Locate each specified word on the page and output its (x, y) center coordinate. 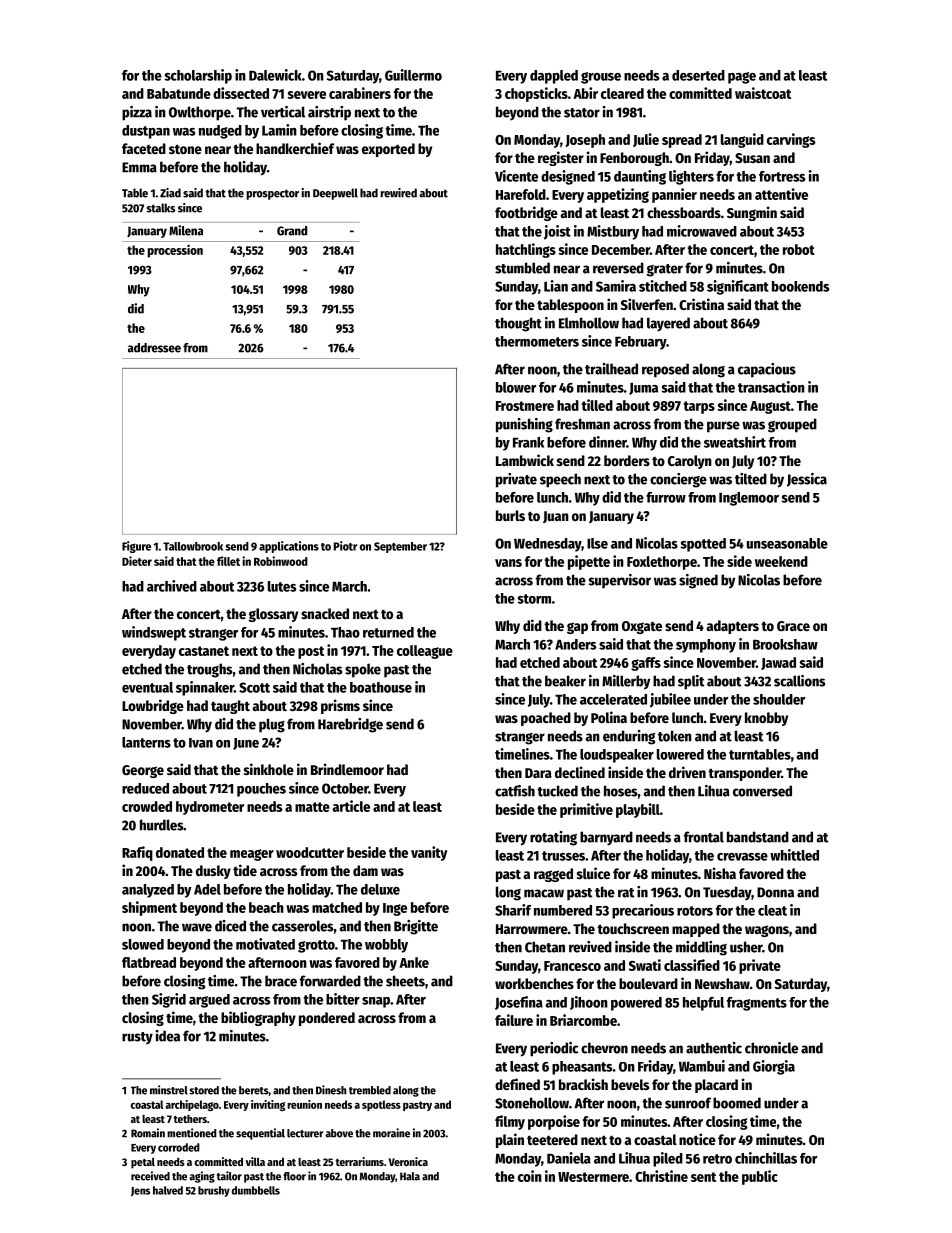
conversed (762, 791)
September (400, 547)
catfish (515, 791)
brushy (214, 1191)
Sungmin (752, 213)
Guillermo (413, 75)
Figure (136, 547)
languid (742, 140)
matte (312, 807)
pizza (137, 113)
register (561, 158)
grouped (792, 425)
